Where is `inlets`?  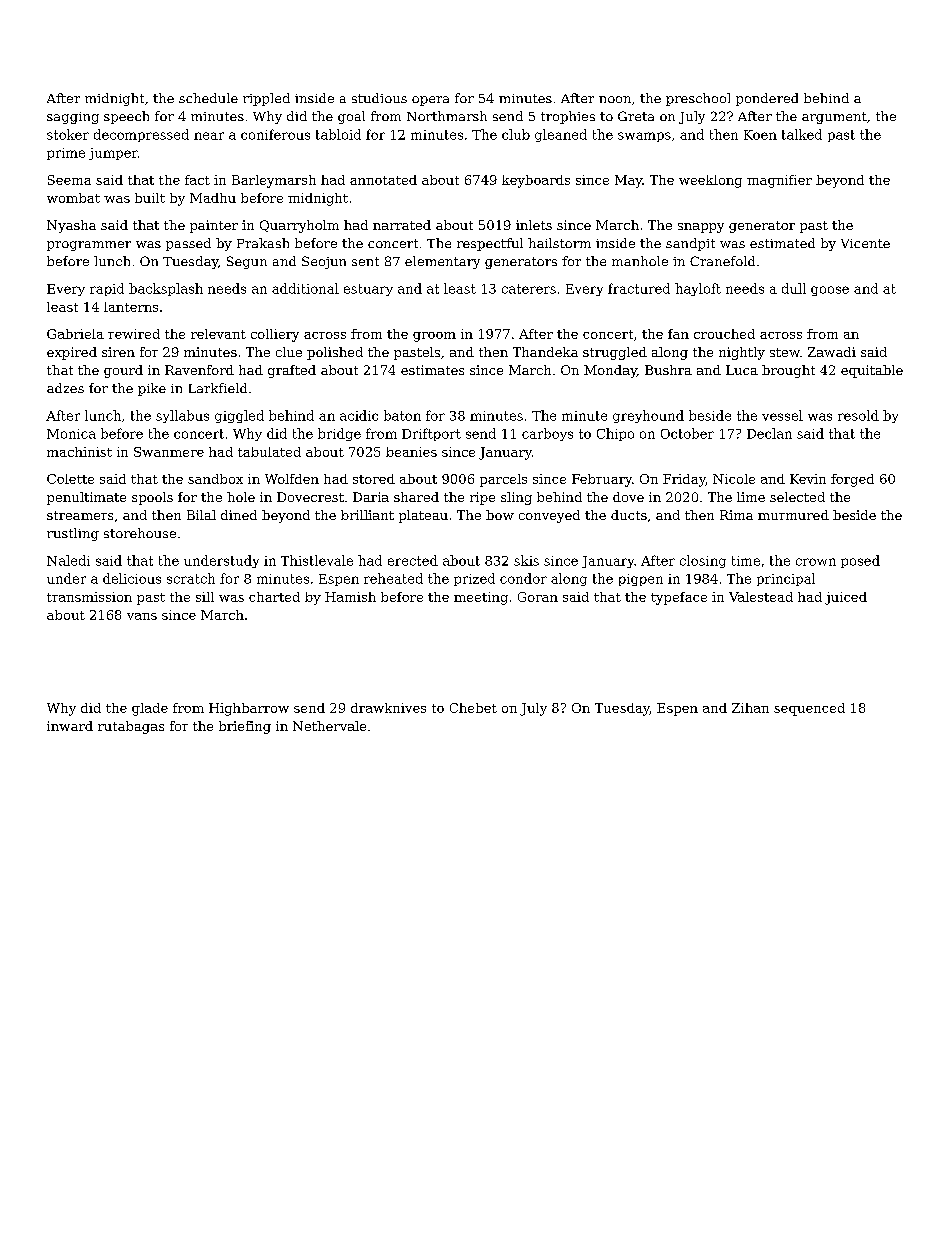 inlets is located at coordinates (534, 225).
